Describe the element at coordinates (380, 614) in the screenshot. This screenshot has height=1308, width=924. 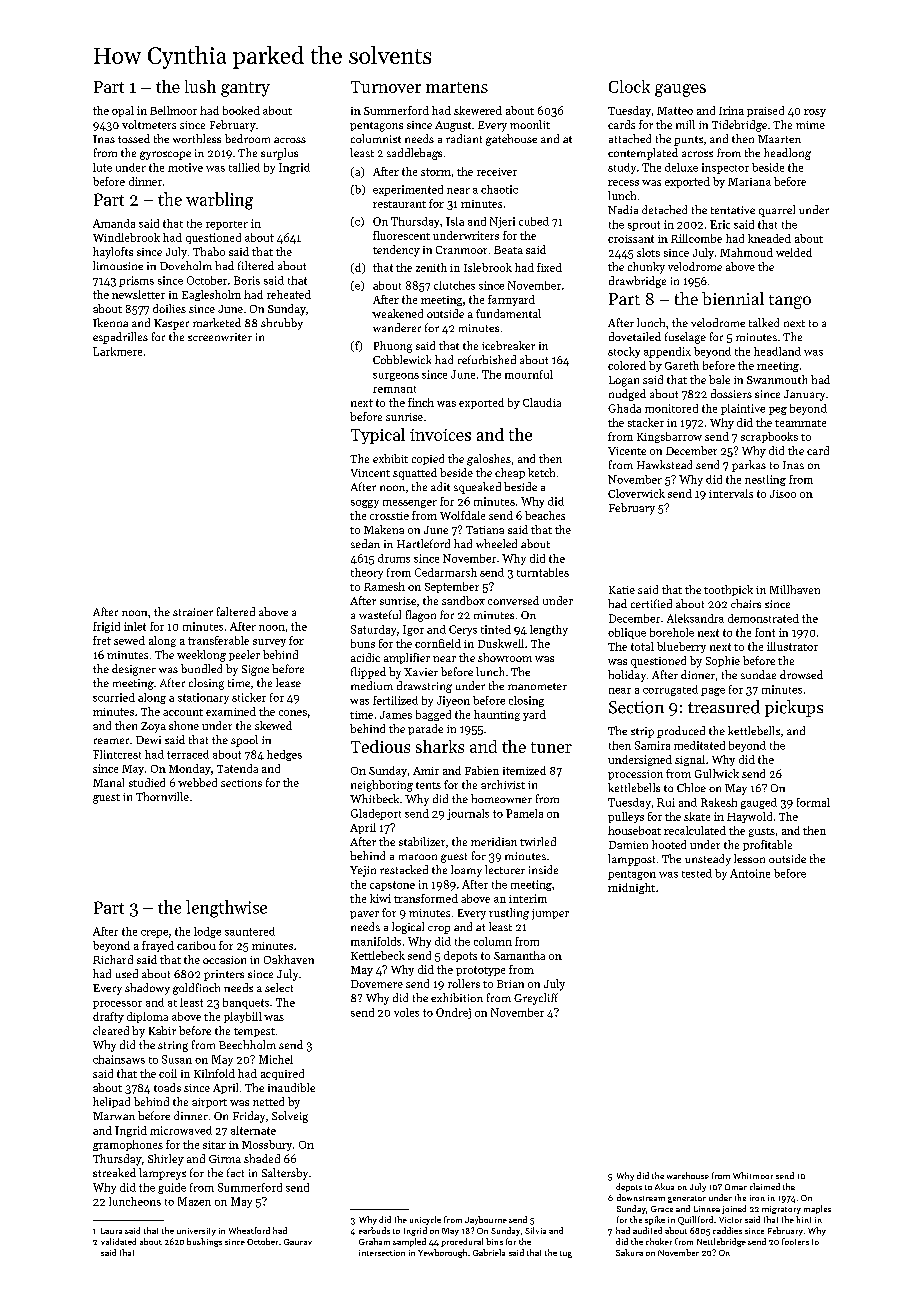
I see `wasteful` at that location.
